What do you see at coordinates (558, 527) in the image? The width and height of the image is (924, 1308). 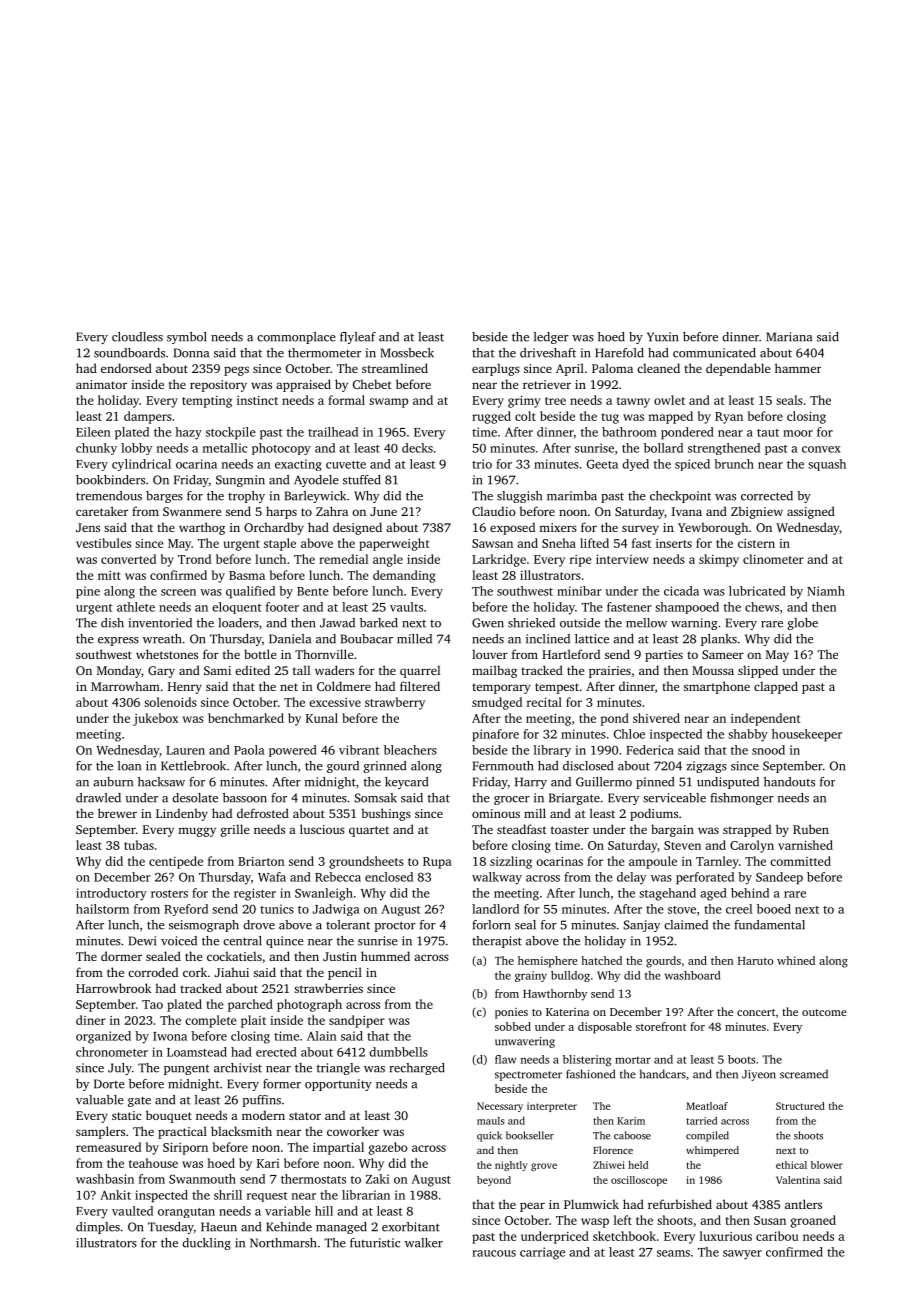 I see `mixers` at bounding box center [558, 527].
